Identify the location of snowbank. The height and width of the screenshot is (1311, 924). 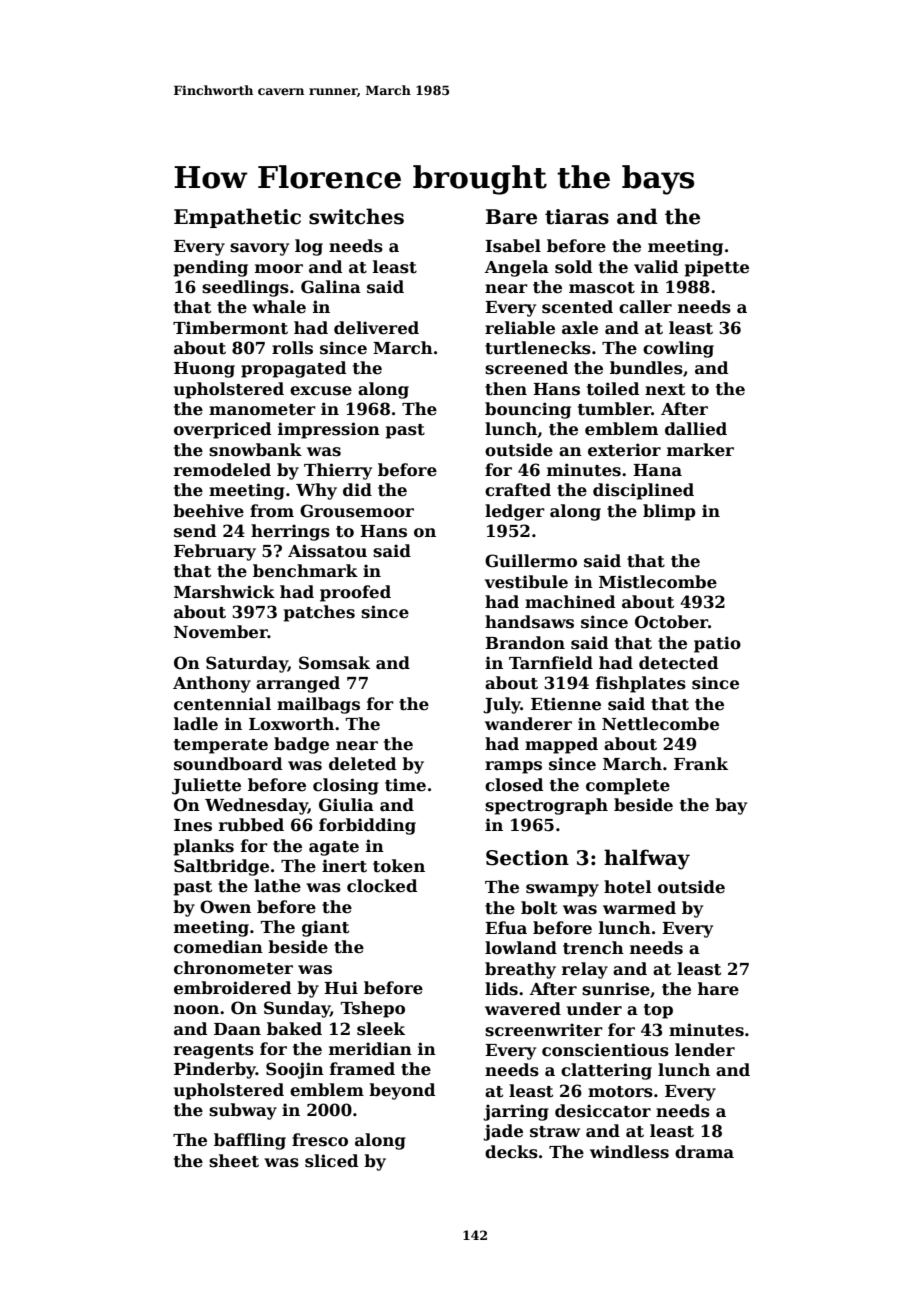
(255, 450).
